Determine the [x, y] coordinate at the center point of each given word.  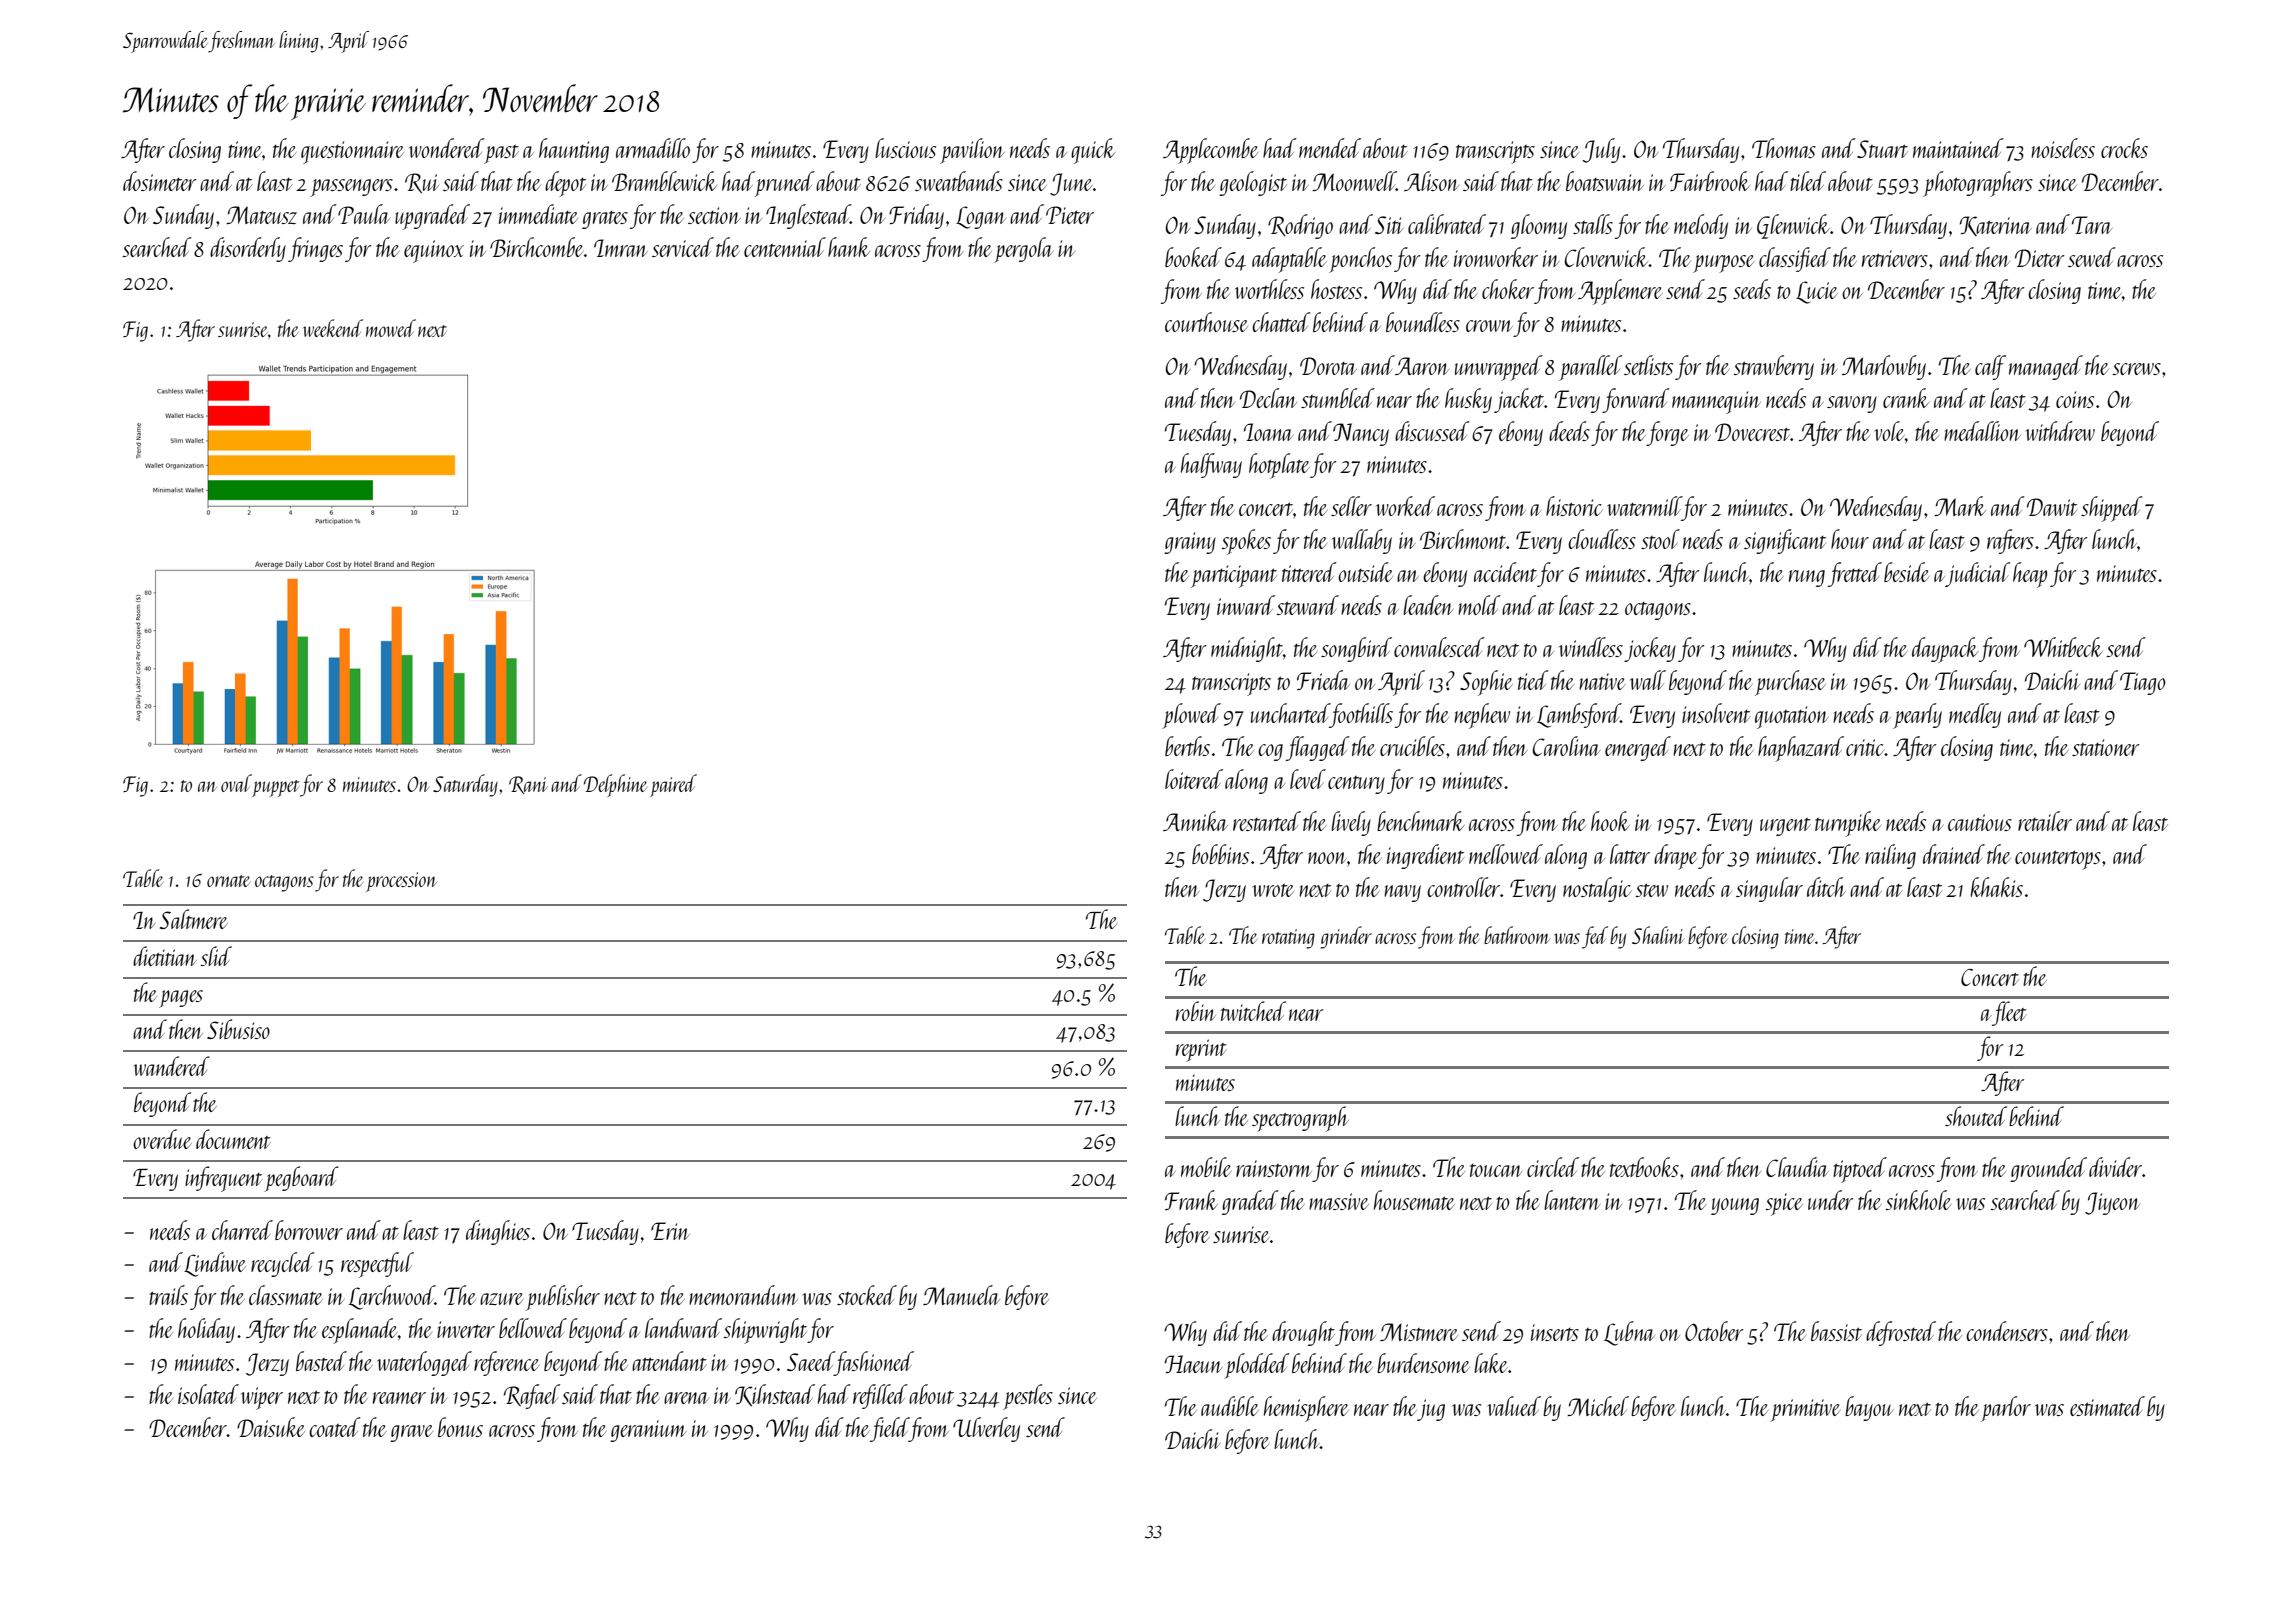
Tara [2092, 225]
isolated [208, 1394]
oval [236, 783]
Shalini [1658, 935]
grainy [1190, 543]
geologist [1253, 183]
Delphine [615, 785]
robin [1196, 1011]
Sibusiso [238, 1029]
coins [2075, 399]
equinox [434, 251]
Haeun [1193, 1364]
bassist [1836, 1331]
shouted [1976, 1116]
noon [1327, 858]
